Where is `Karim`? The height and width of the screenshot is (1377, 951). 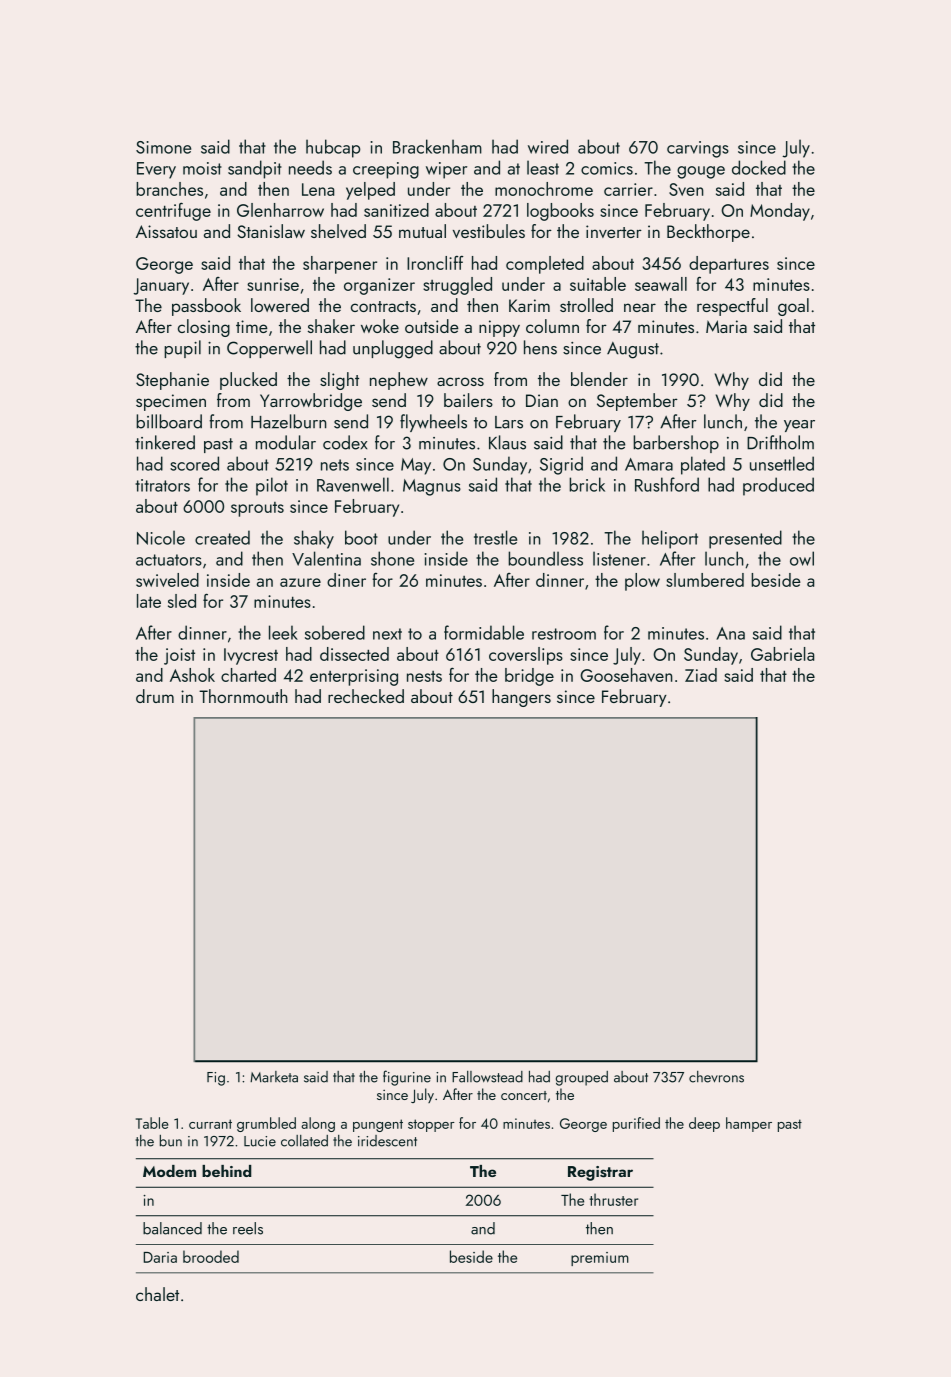
Karim is located at coordinates (529, 305).
